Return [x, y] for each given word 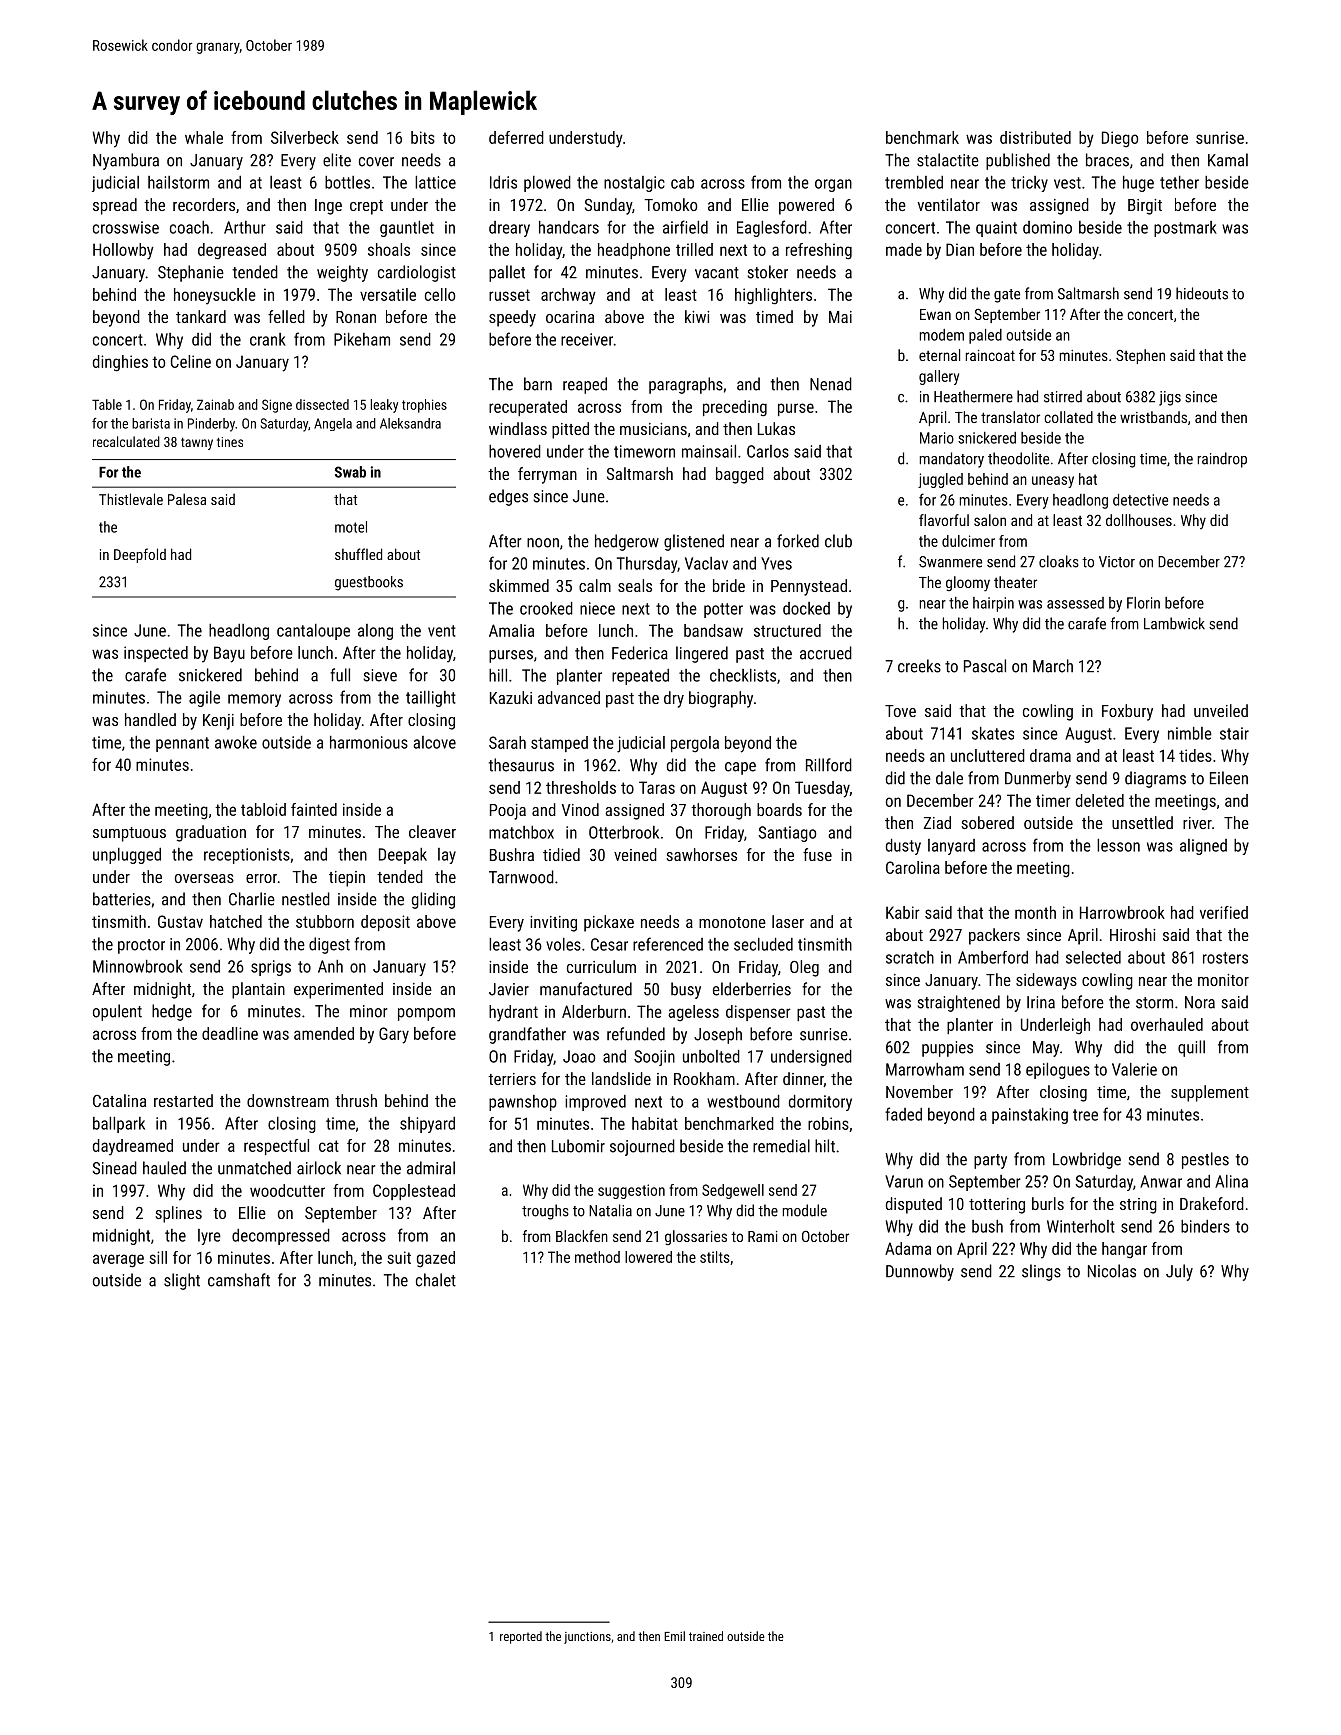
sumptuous [129, 834]
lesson [1118, 845]
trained [706, 1636]
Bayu [229, 654]
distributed [1035, 137]
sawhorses [701, 854]
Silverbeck [305, 137]
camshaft [239, 1280]
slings [1041, 1272]
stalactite [948, 160]
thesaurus [521, 765]
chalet [436, 1280]
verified [1224, 912]
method [597, 1257]
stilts [715, 1257]
